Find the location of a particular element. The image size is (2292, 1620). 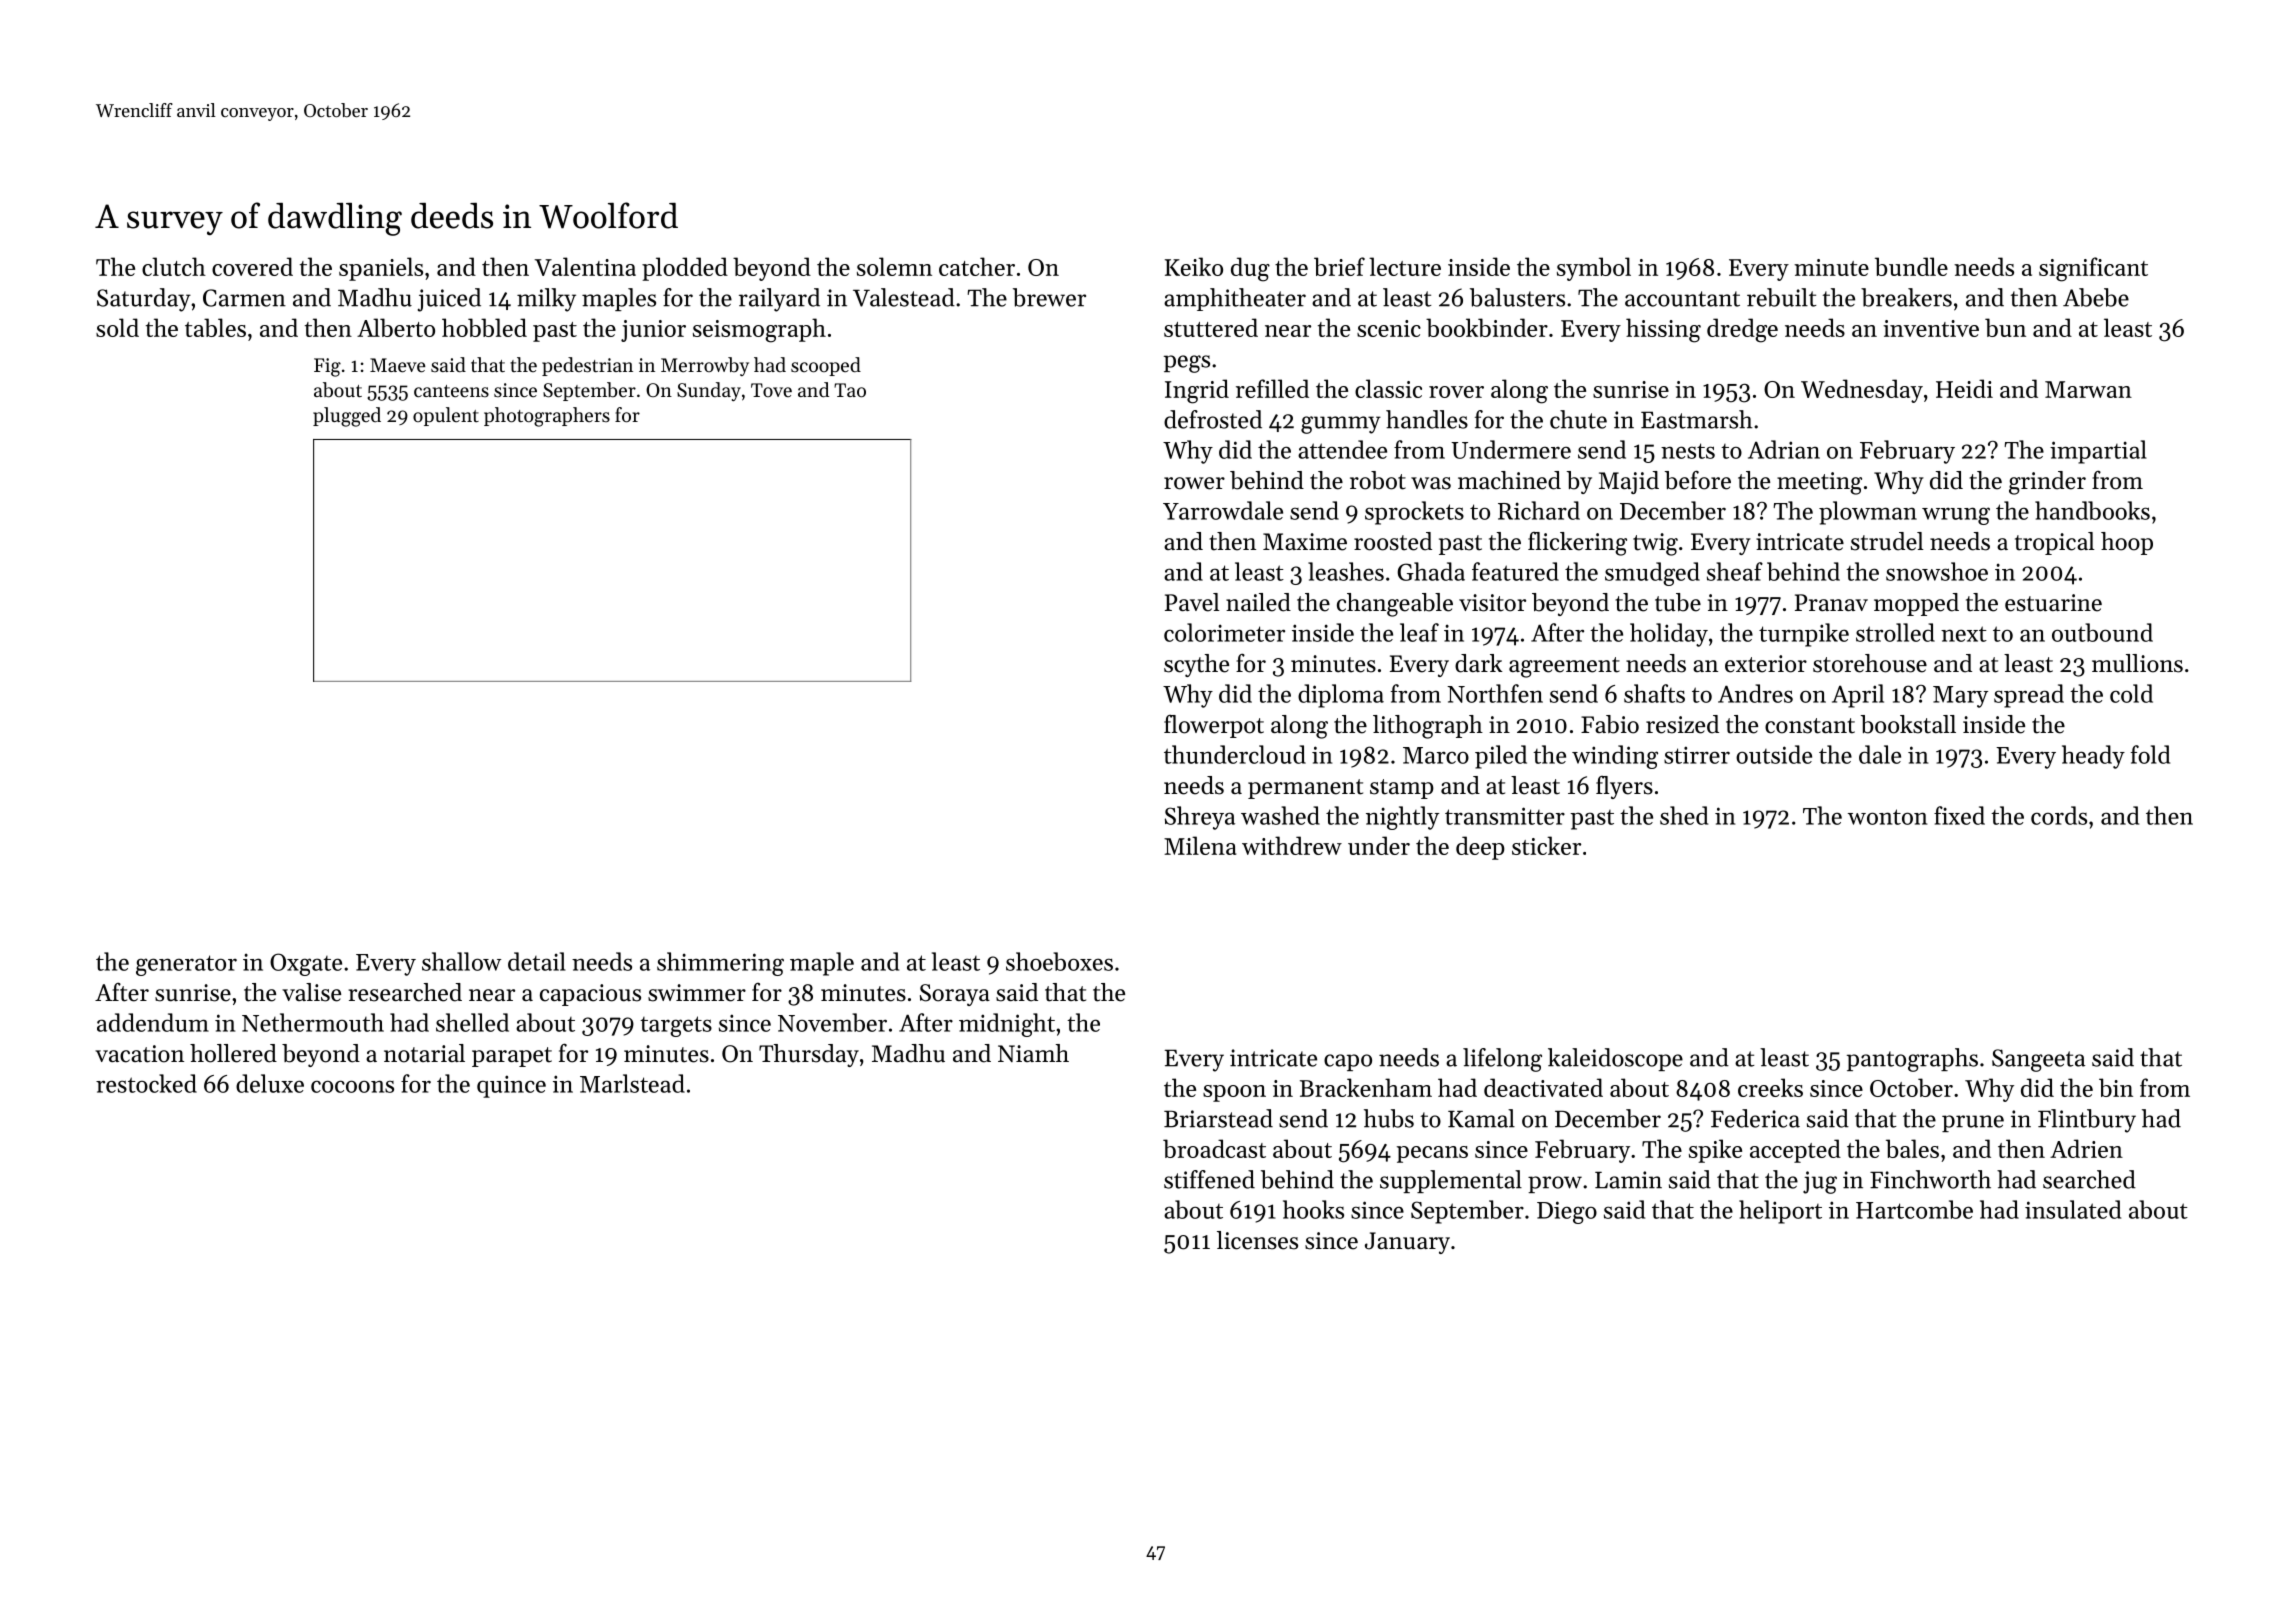

impartial is located at coordinates (2098, 452).
